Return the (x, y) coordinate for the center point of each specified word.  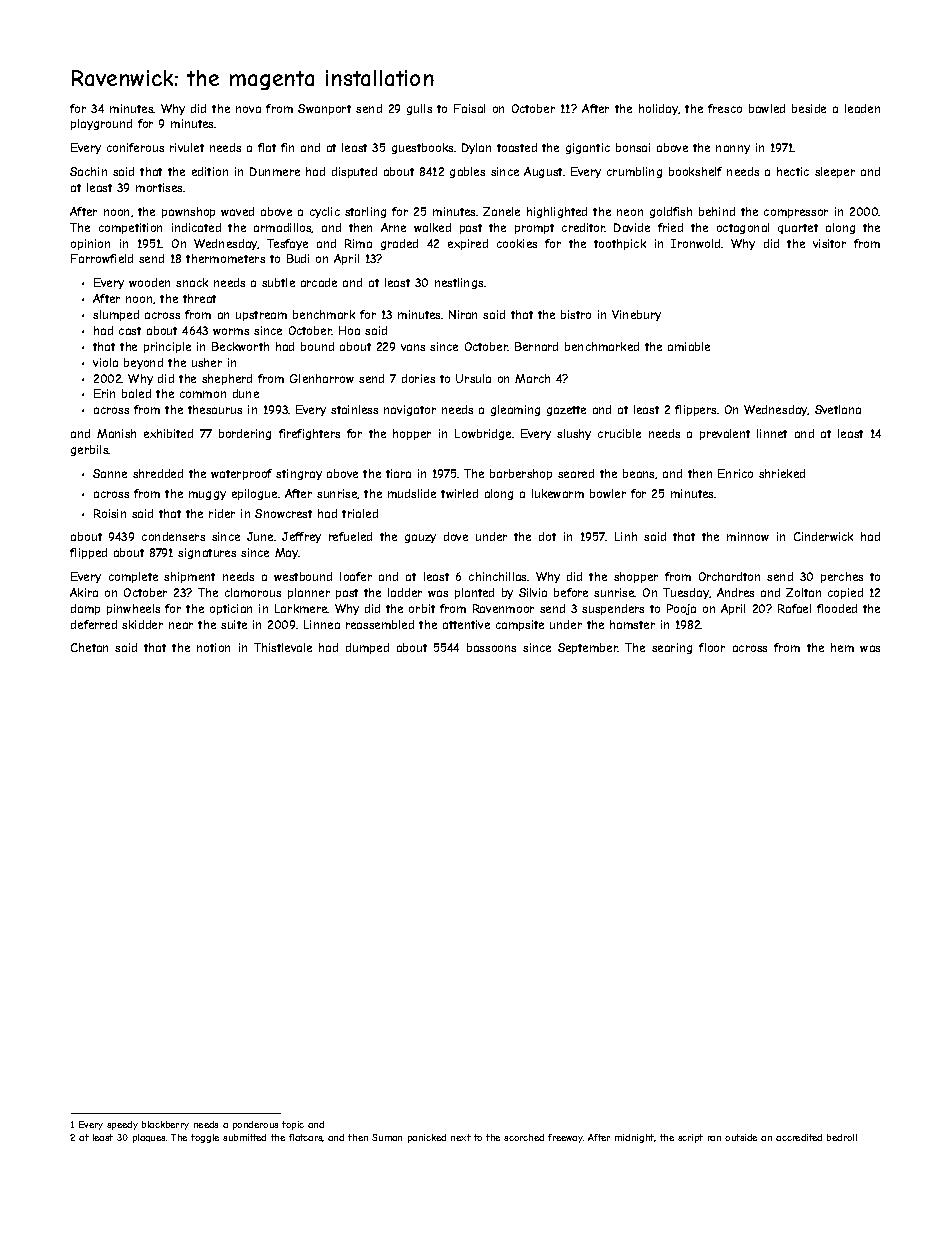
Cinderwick (823, 536)
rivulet (187, 147)
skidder (142, 624)
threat (199, 298)
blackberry (165, 1125)
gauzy (420, 538)
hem (842, 647)
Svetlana (838, 409)
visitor (829, 243)
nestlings (459, 283)
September (588, 648)
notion (213, 647)
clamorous (253, 592)
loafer (356, 576)
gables (467, 172)
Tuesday (686, 593)
